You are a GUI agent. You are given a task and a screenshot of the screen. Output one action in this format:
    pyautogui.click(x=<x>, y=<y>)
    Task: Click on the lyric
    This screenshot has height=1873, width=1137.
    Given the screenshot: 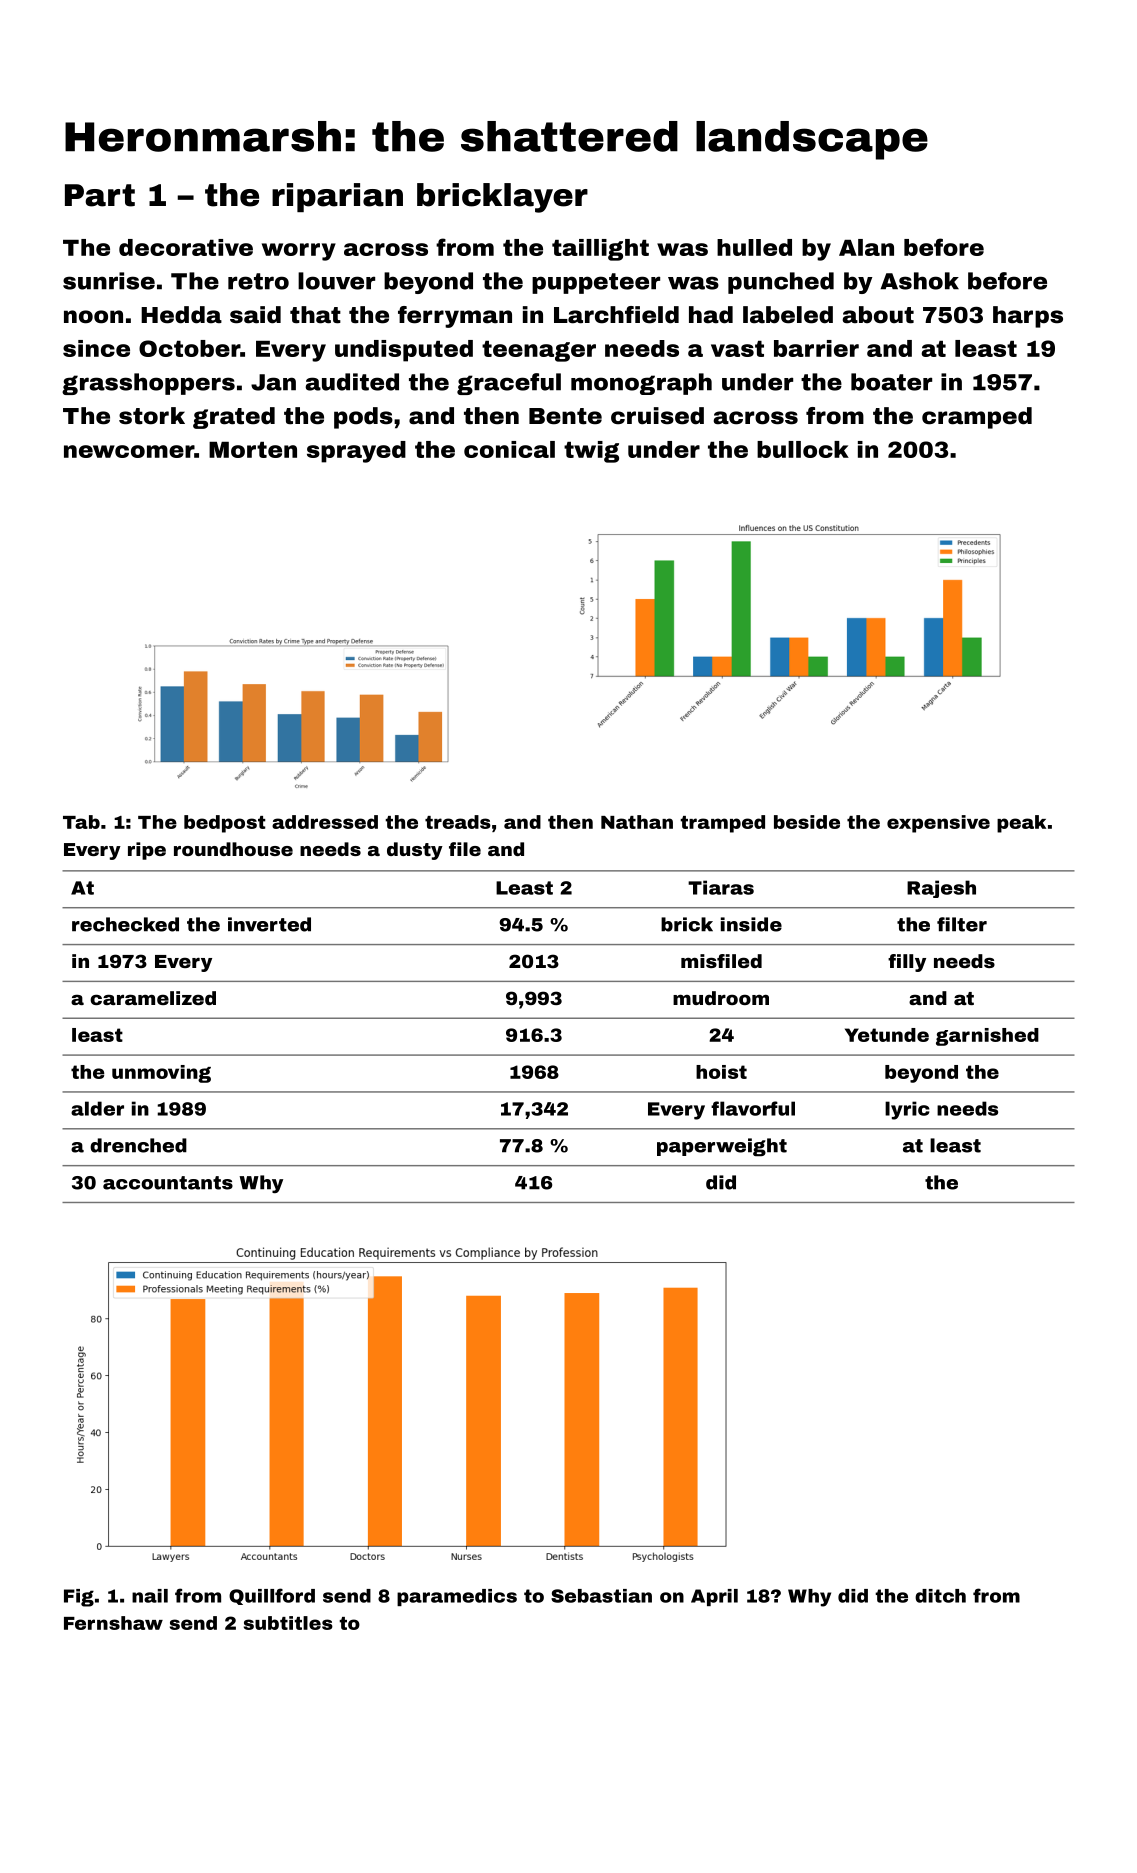 What is the action you would take?
    pyautogui.click(x=907, y=1110)
